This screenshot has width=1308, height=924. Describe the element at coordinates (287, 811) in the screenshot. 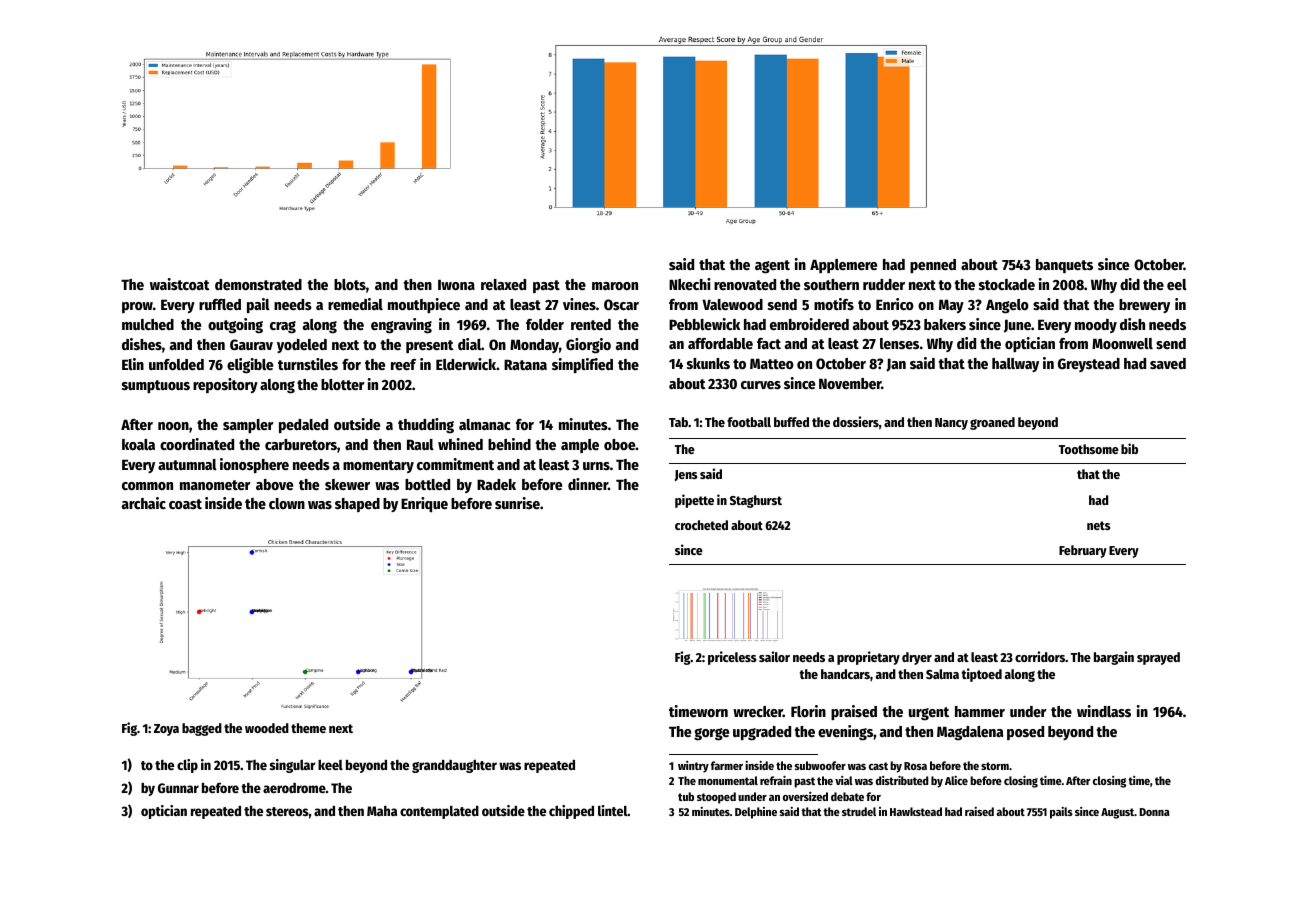

I see `stereos` at that location.
